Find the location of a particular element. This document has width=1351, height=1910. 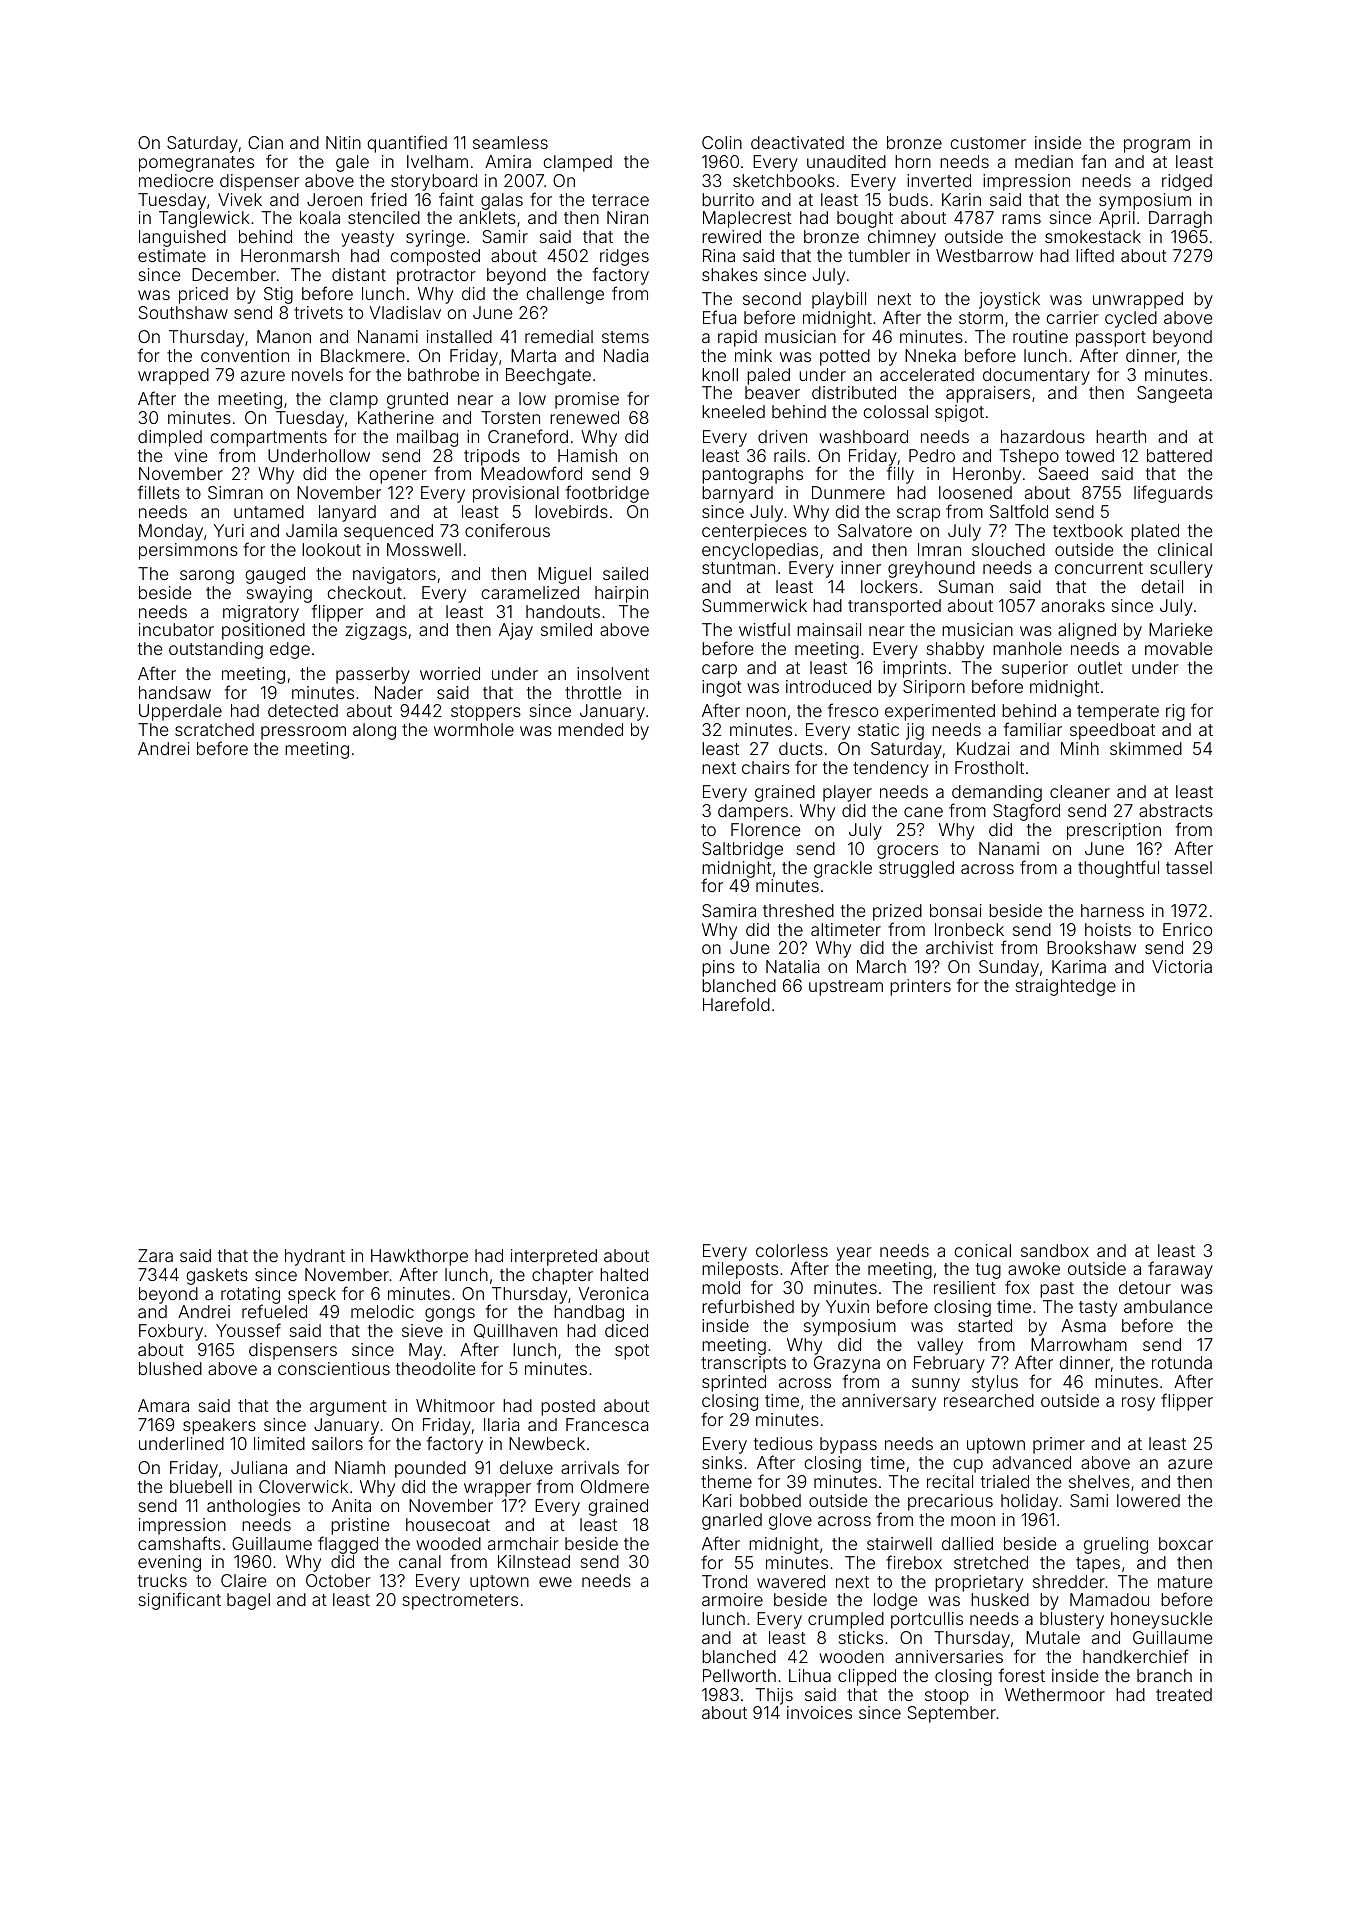

Nneka is located at coordinates (930, 355).
